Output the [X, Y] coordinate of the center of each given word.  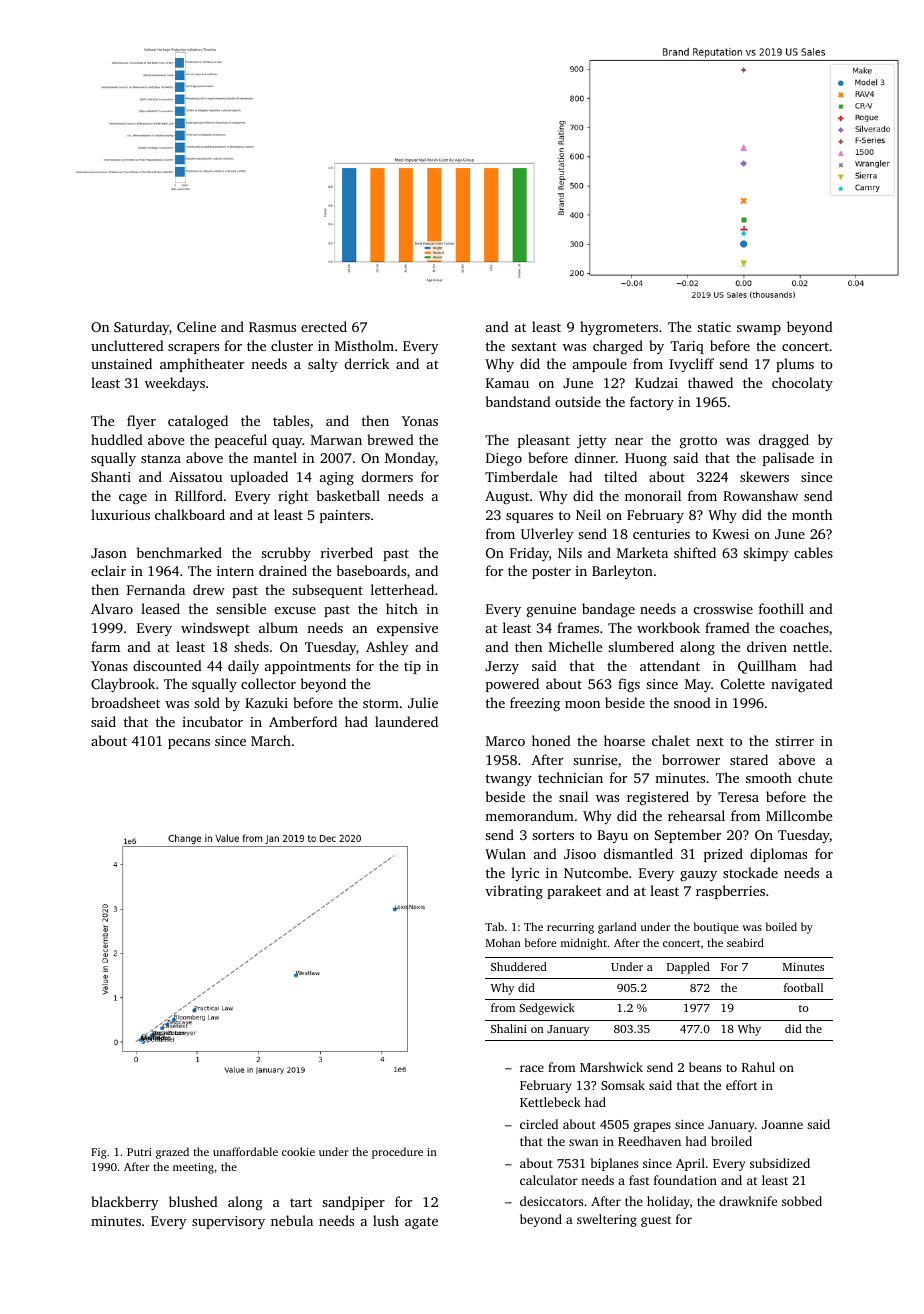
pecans [189, 744]
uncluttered [127, 345]
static [714, 327]
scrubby [286, 554]
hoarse [624, 740]
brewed [390, 439]
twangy [509, 780]
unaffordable [245, 1151]
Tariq [687, 347]
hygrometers [619, 328]
